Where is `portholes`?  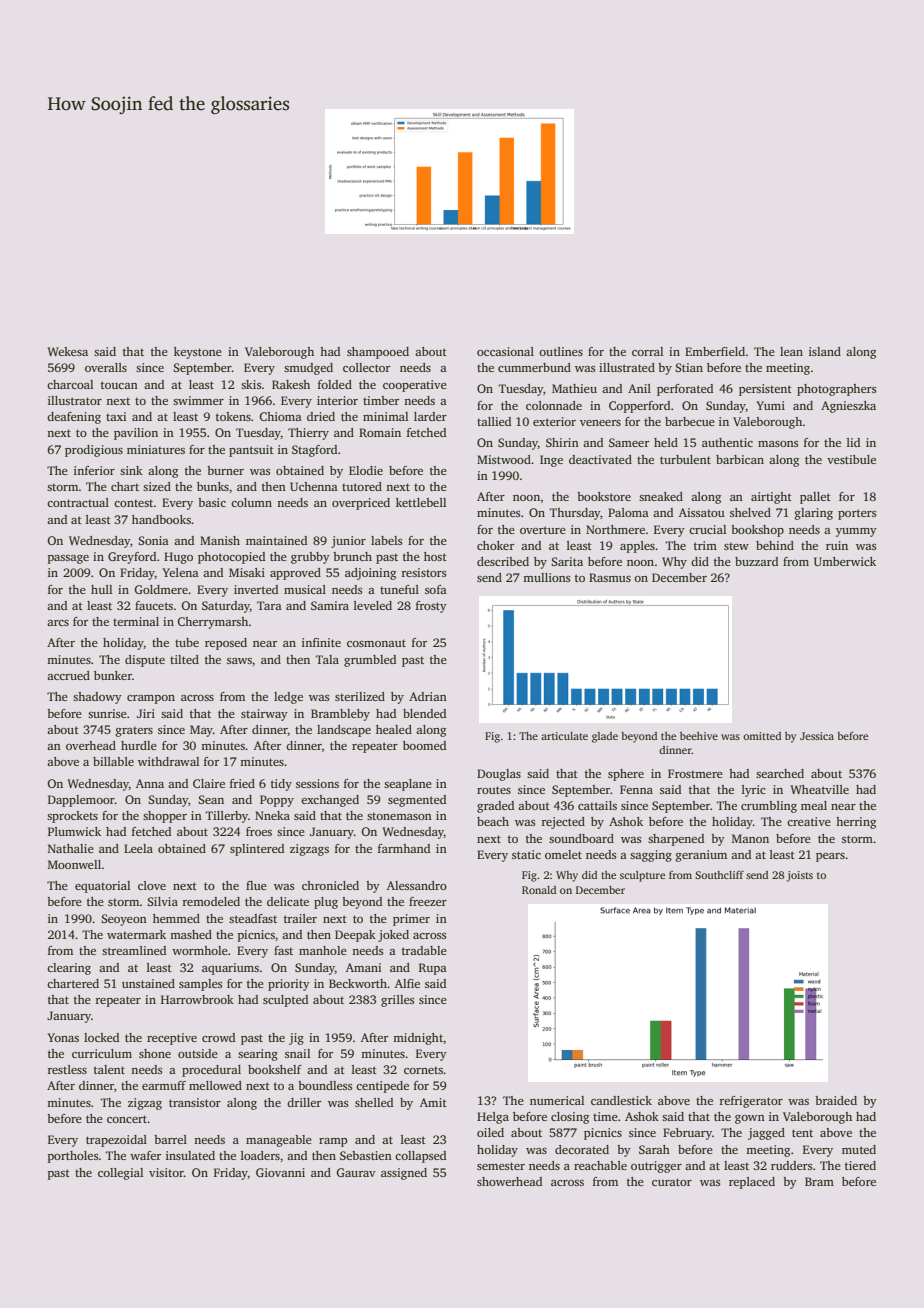 portholes is located at coordinates (73, 1157).
